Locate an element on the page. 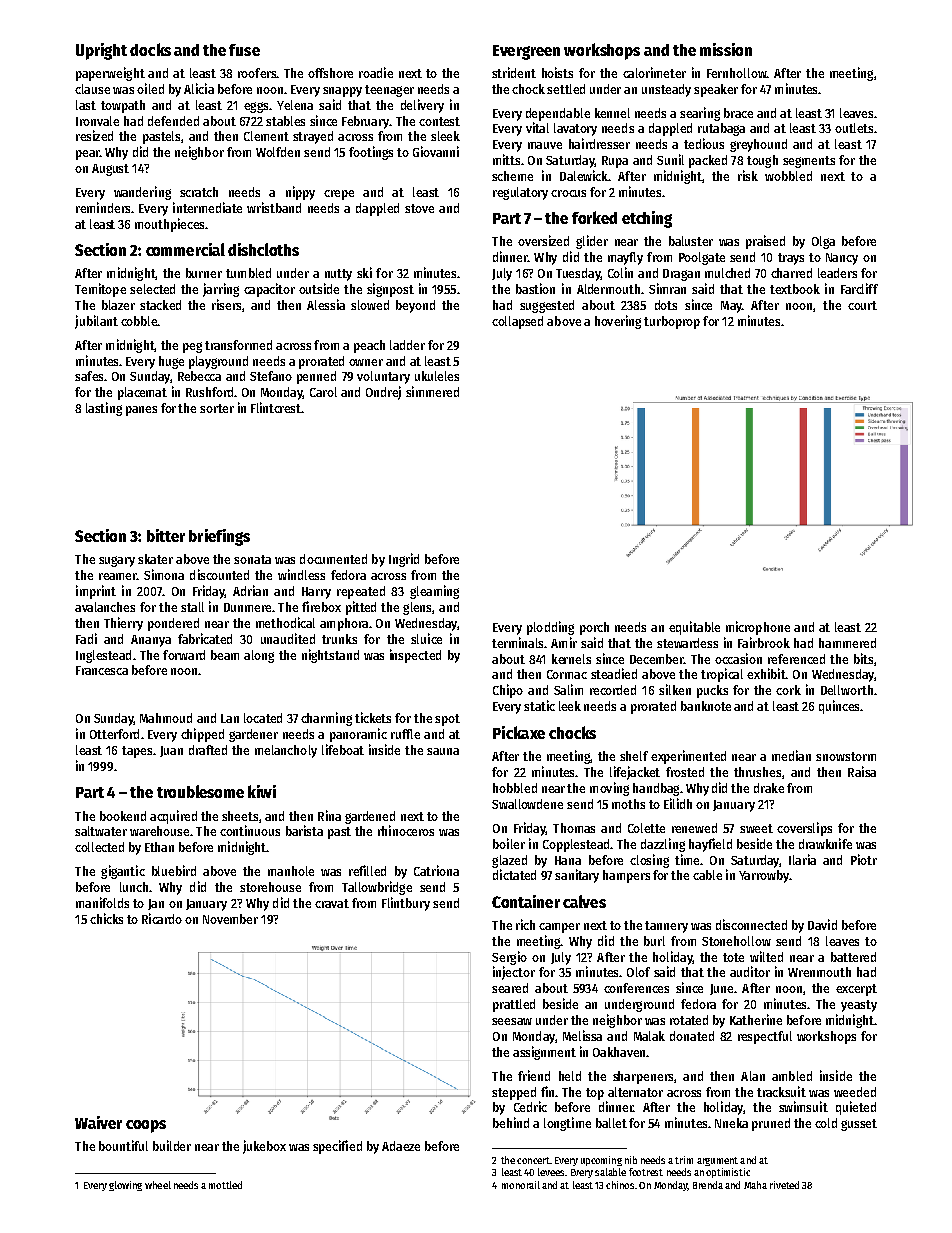 Image resolution: width=952 pixels, height=1233 pixels. Flintcrest is located at coordinates (276, 407).
